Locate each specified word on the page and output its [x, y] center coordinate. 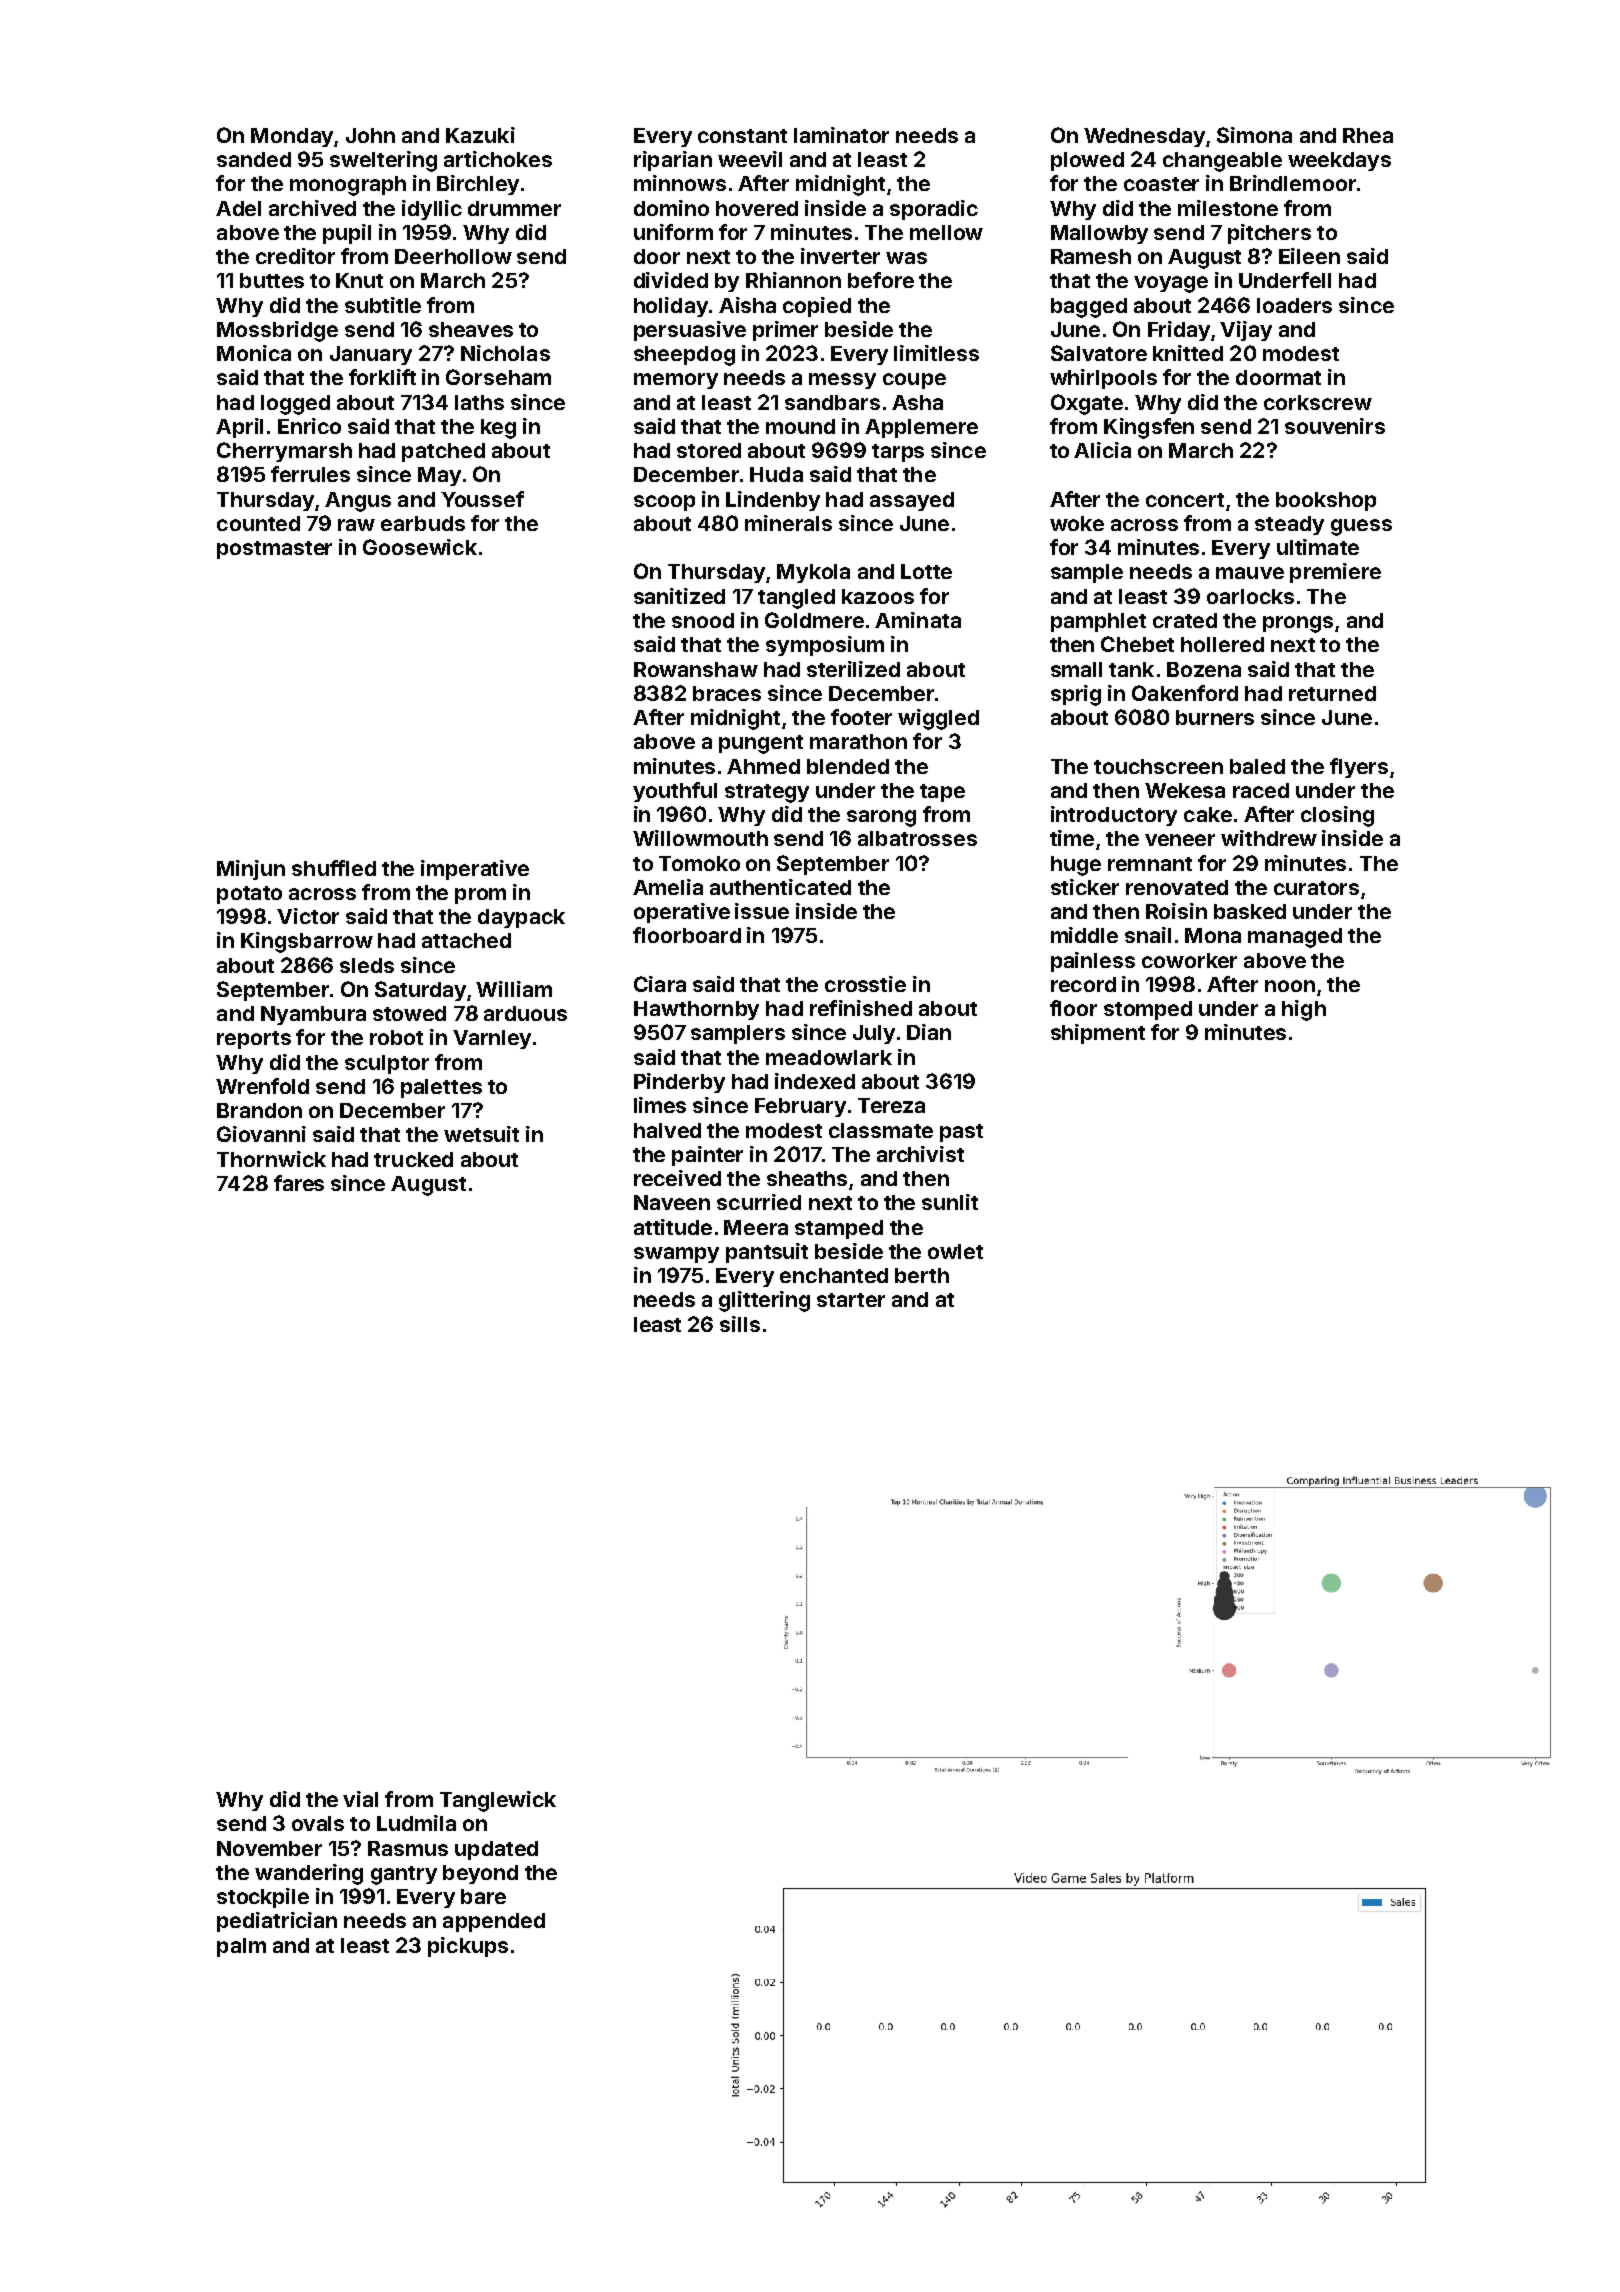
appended [494, 1922]
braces [727, 693]
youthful [675, 792]
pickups [468, 1947]
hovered [757, 208]
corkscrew [1318, 402]
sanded [254, 159]
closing [1337, 816]
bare [483, 1896]
